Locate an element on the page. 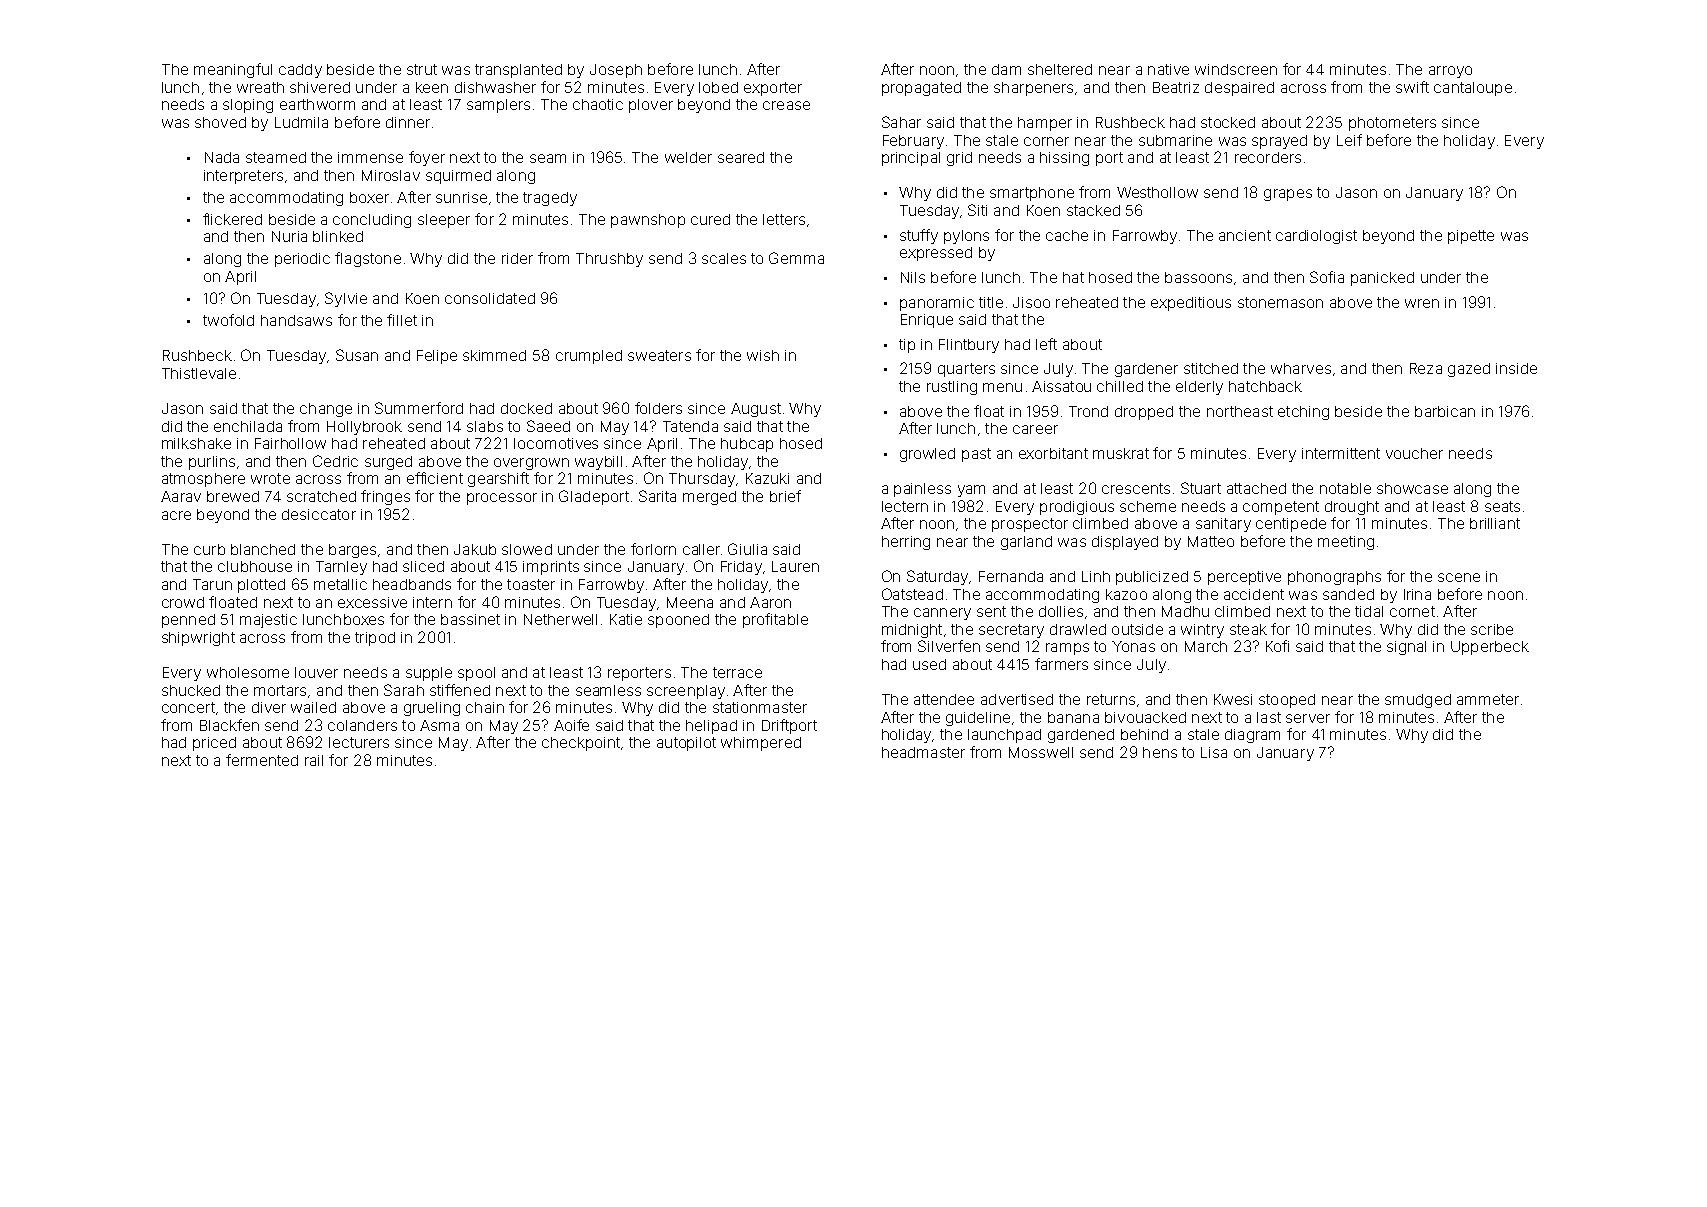 Image resolution: width=1707 pixels, height=1207 pixels. last is located at coordinates (1269, 717).
